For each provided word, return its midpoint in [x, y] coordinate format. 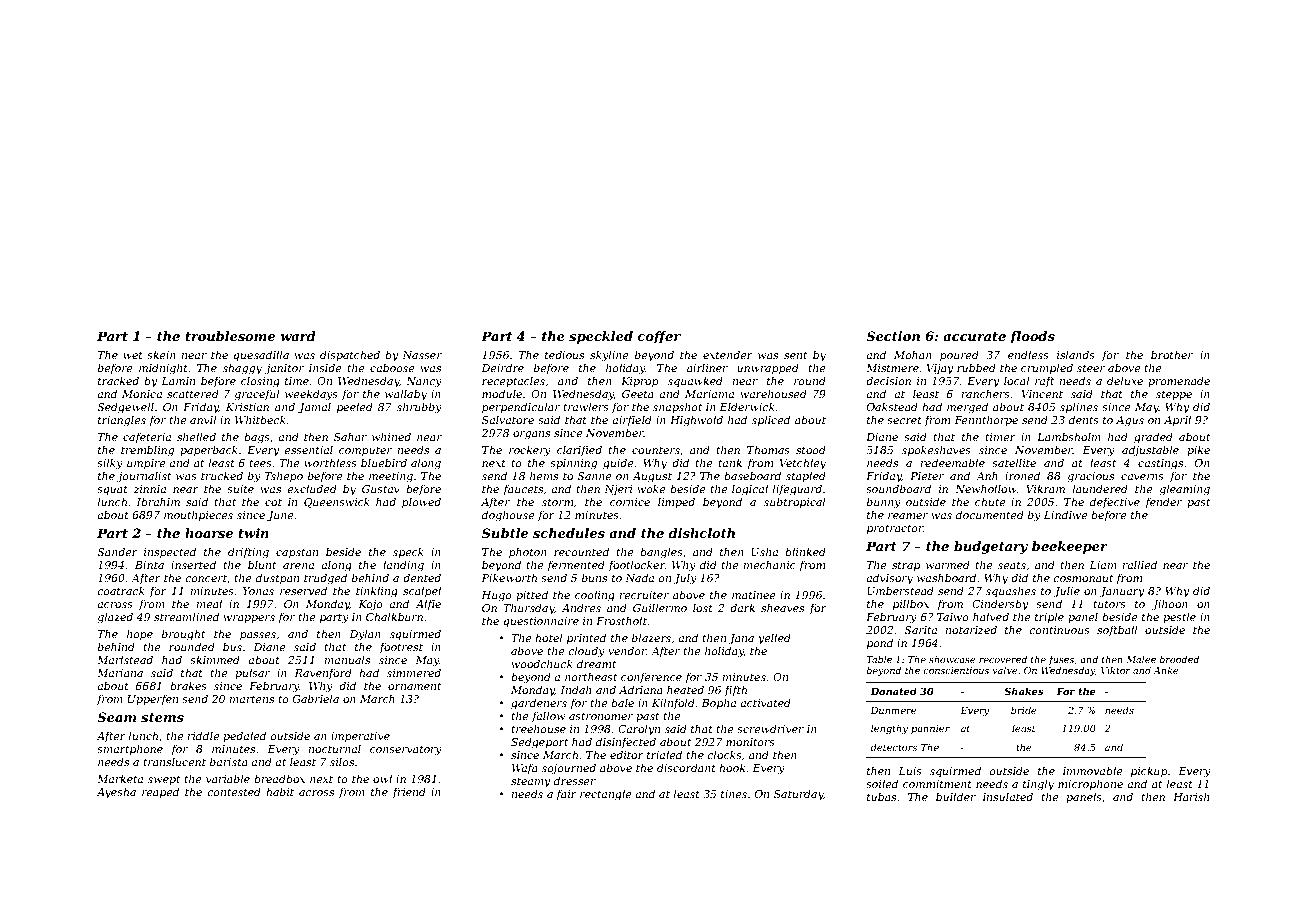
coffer [659, 337]
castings [1160, 464]
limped [676, 502]
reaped [160, 792]
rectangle [606, 795]
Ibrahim [158, 501]
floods [1032, 337]
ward [298, 336]
